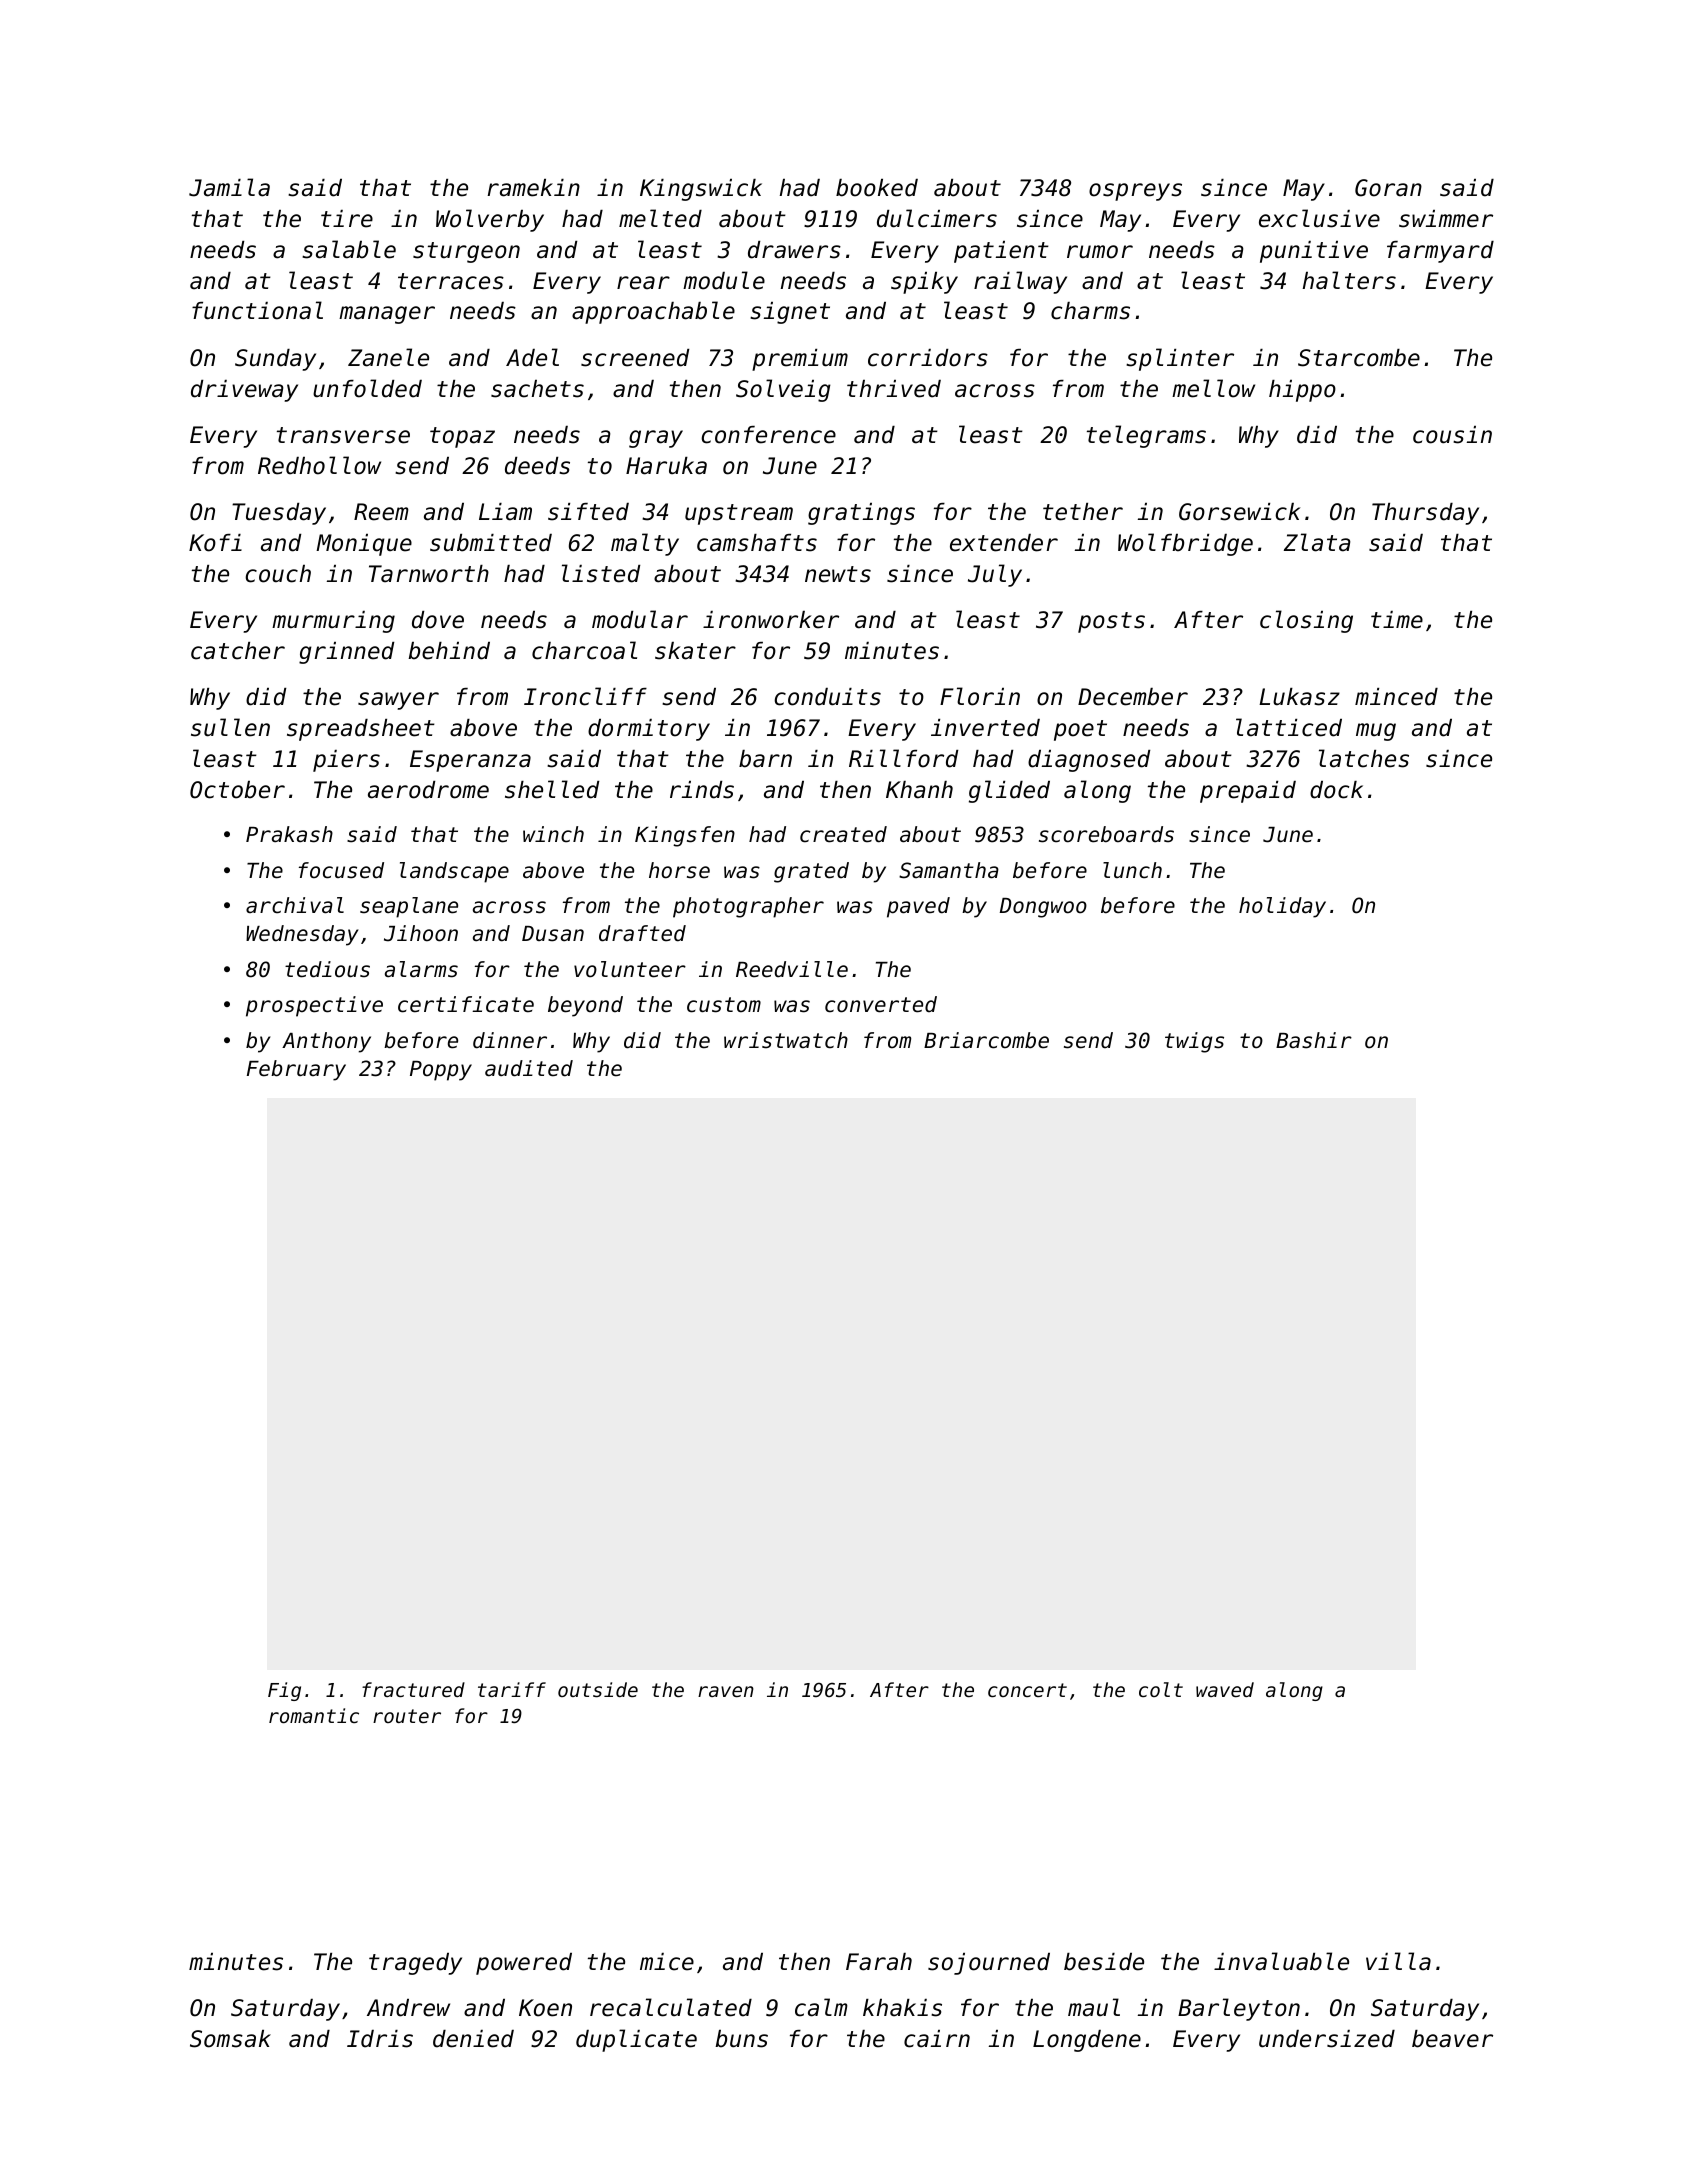 This page has width=1683, height=2178. Describe the element at coordinates (1225, 1689) in the page. I see `waved` at that location.
